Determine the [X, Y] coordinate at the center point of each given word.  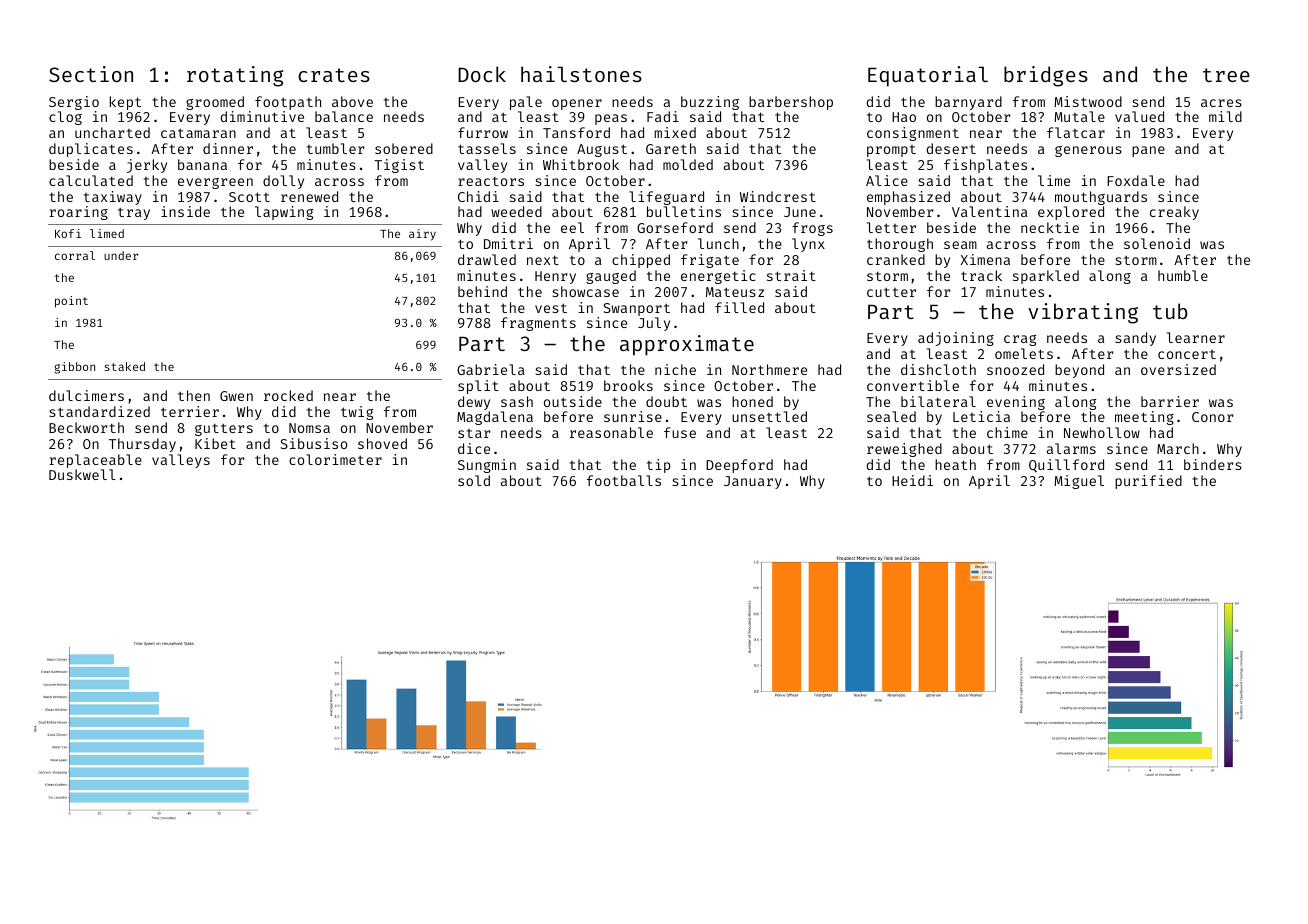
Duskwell [82, 474]
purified [1148, 482]
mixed [675, 132]
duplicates [91, 150]
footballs [624, 480]
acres [1221, 103]
